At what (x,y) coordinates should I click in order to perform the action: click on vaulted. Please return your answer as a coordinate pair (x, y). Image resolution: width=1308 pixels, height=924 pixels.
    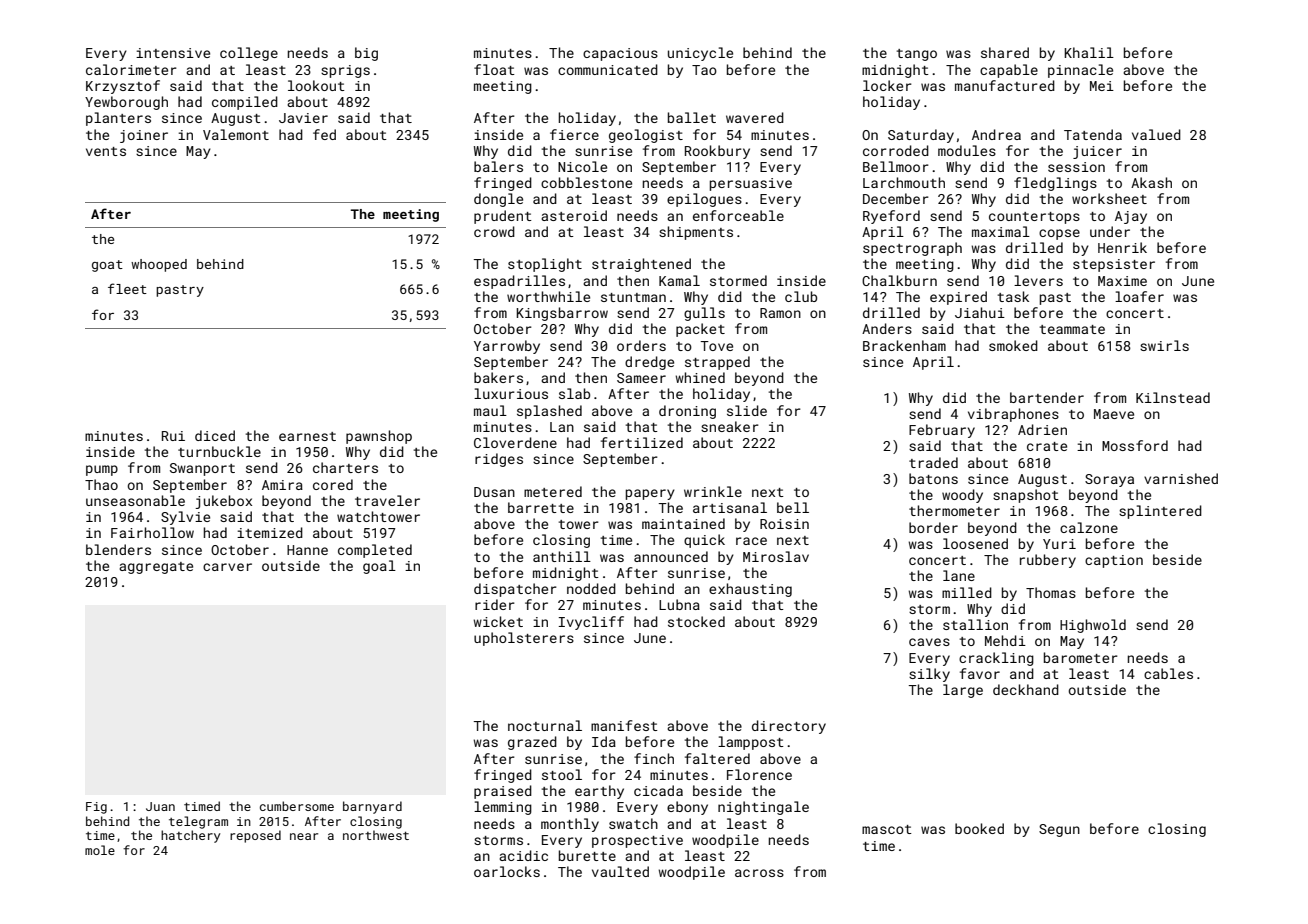
    Looking at the image, I should click on (620, 871).
